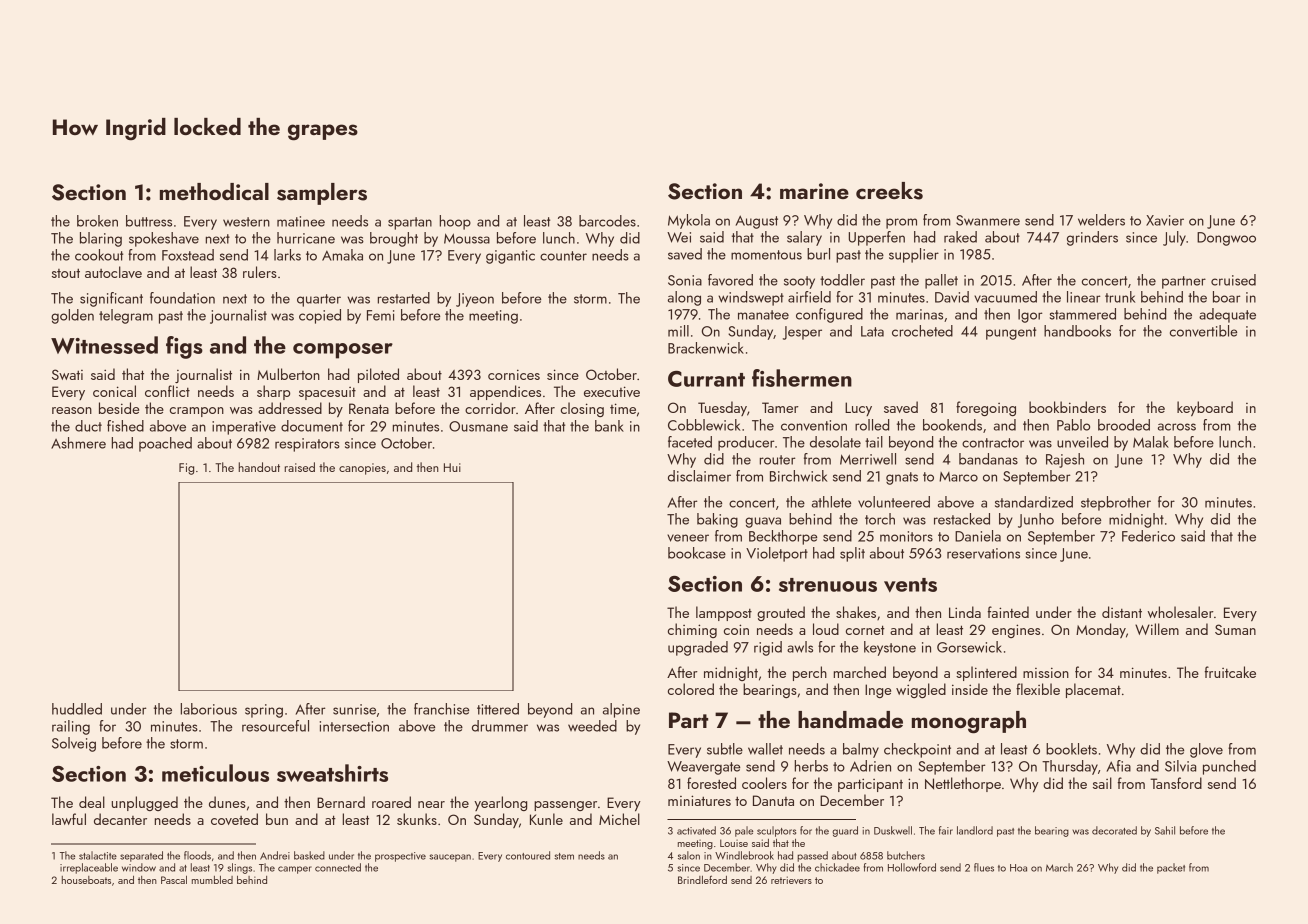 The image size is (1308, 924). I want to click on houseboats, so click(86, 880).
